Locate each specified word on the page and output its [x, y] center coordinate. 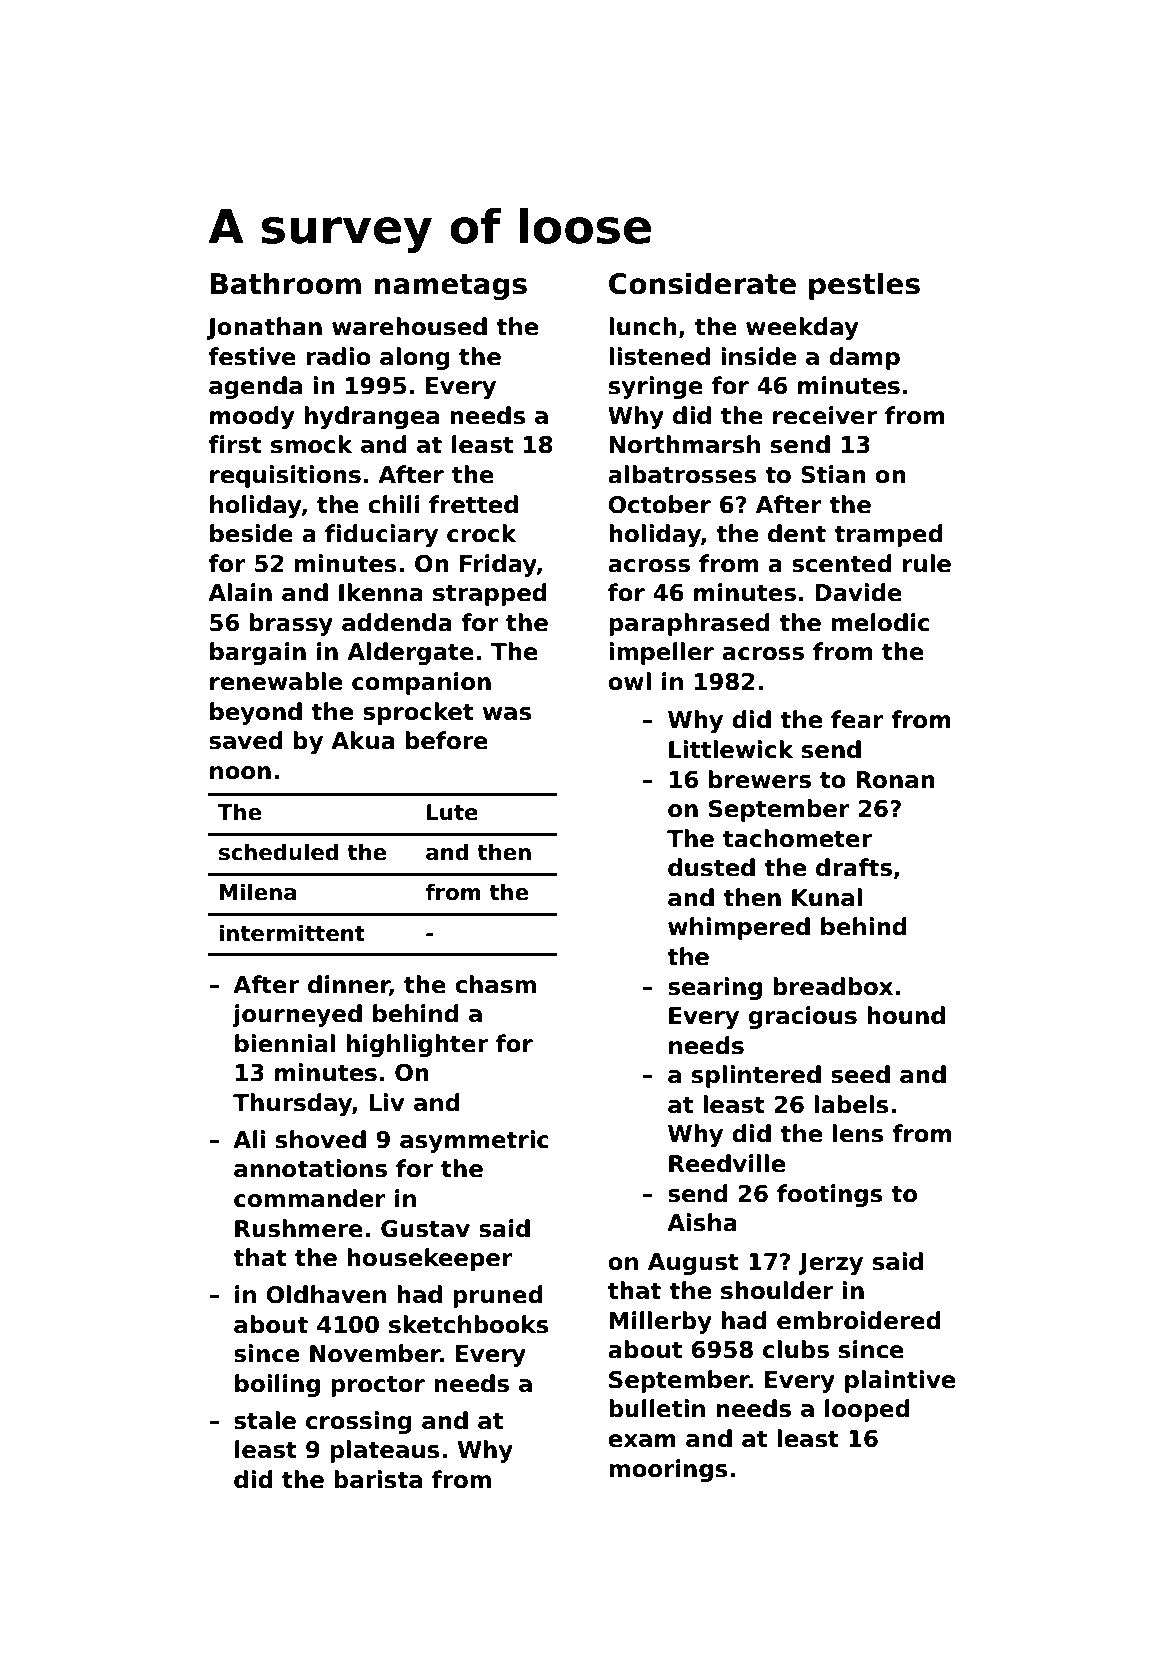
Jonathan [264, 328]
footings [830, 1195]
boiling [277, 1385]
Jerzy [830, 1264]
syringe [656, 387]
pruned [497, 1296]
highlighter [417, 1045]
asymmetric [474, 1141]
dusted [711, 867]
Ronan [895, 780]
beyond [256, 713]
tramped [888, 535]
